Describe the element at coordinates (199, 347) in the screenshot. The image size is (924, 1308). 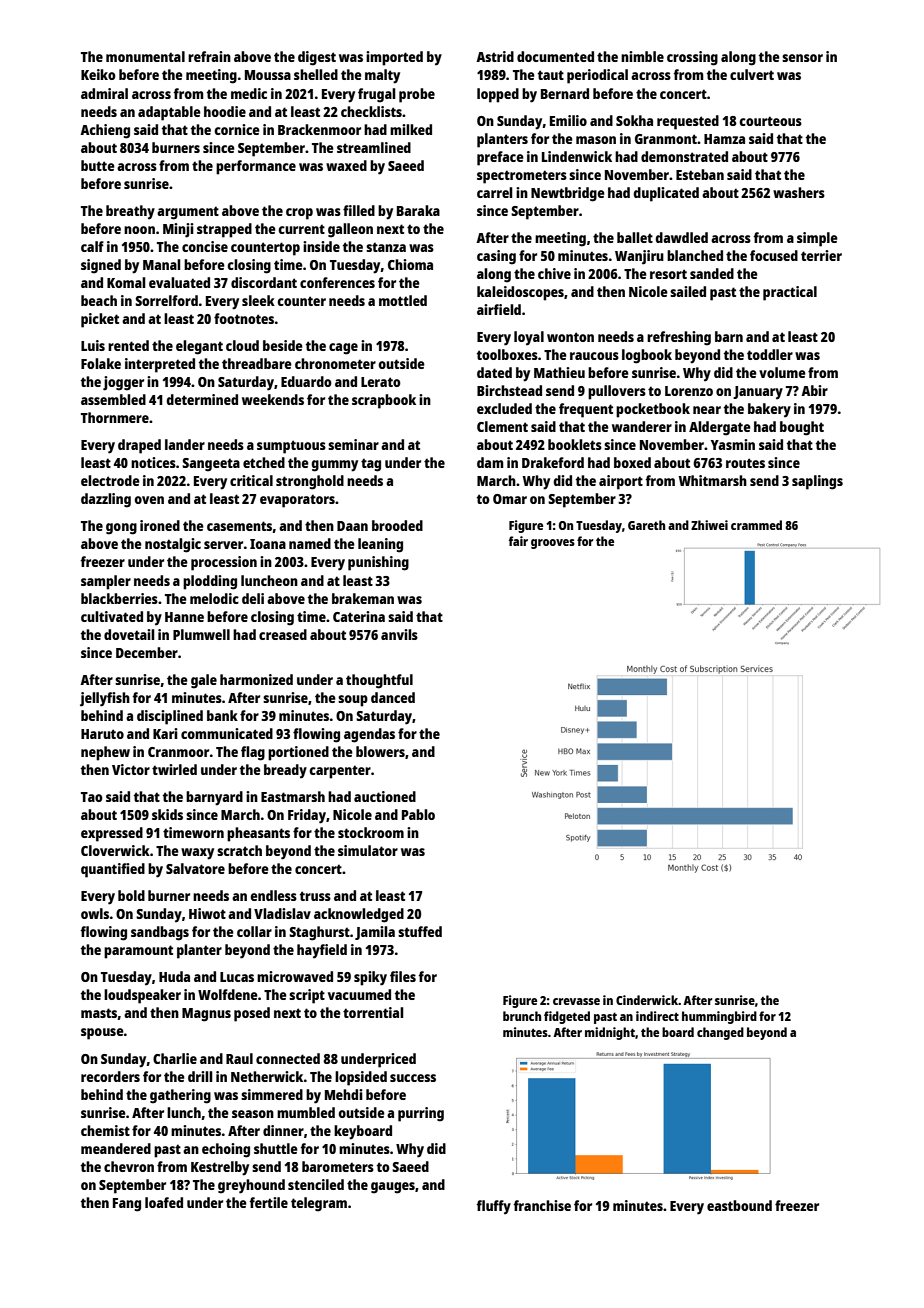
I see `elegant` at that location.
